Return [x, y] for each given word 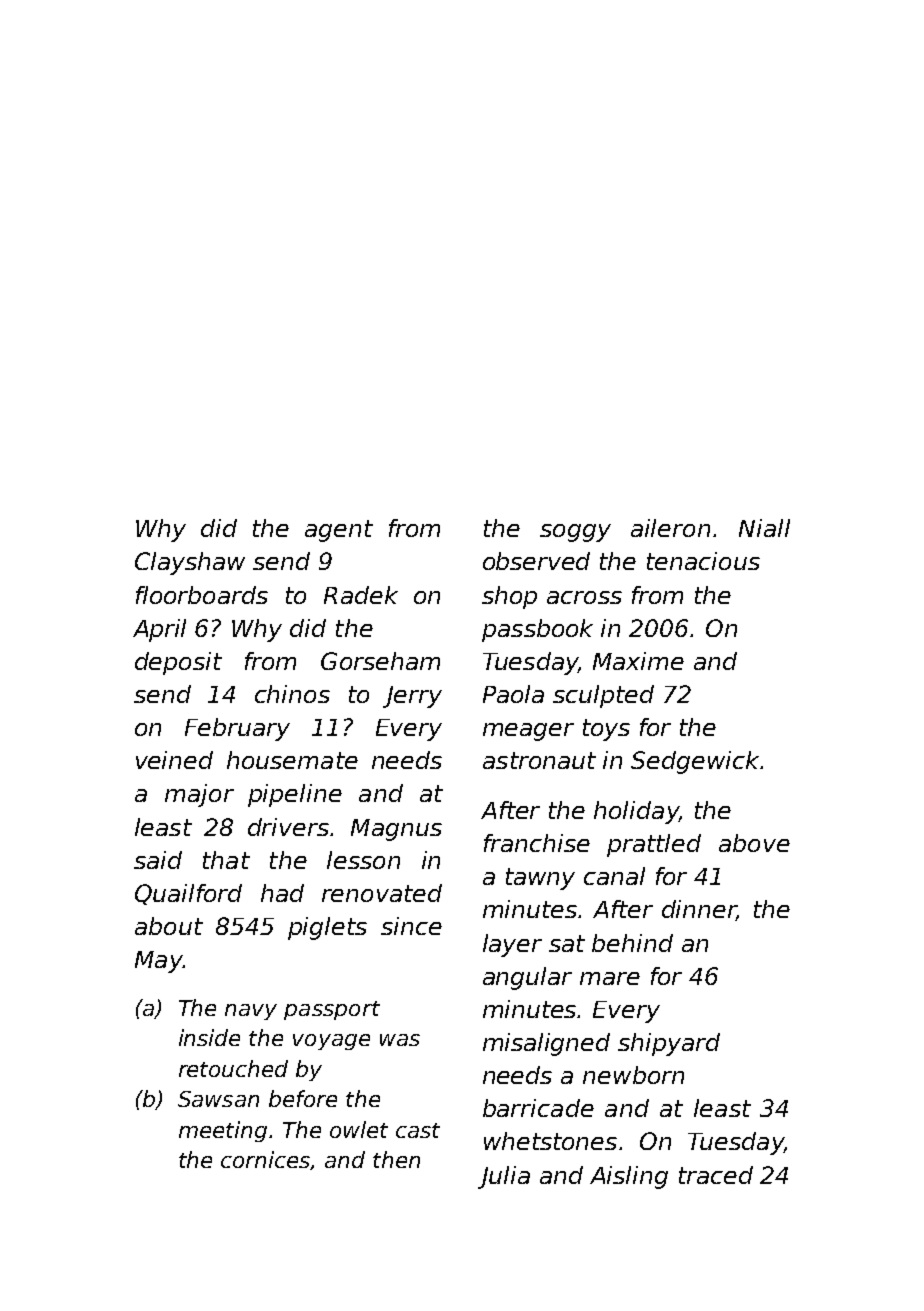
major [199, 795]
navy [251, 1012]
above [754, 843]
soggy [575, 533]
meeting [223, 1131]
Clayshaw [190, 563]
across [584, 597]
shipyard [669, 1044]
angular [527, 978]
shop [509, 597]
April [159, 630]
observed [536, 561]
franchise [537, 843]
